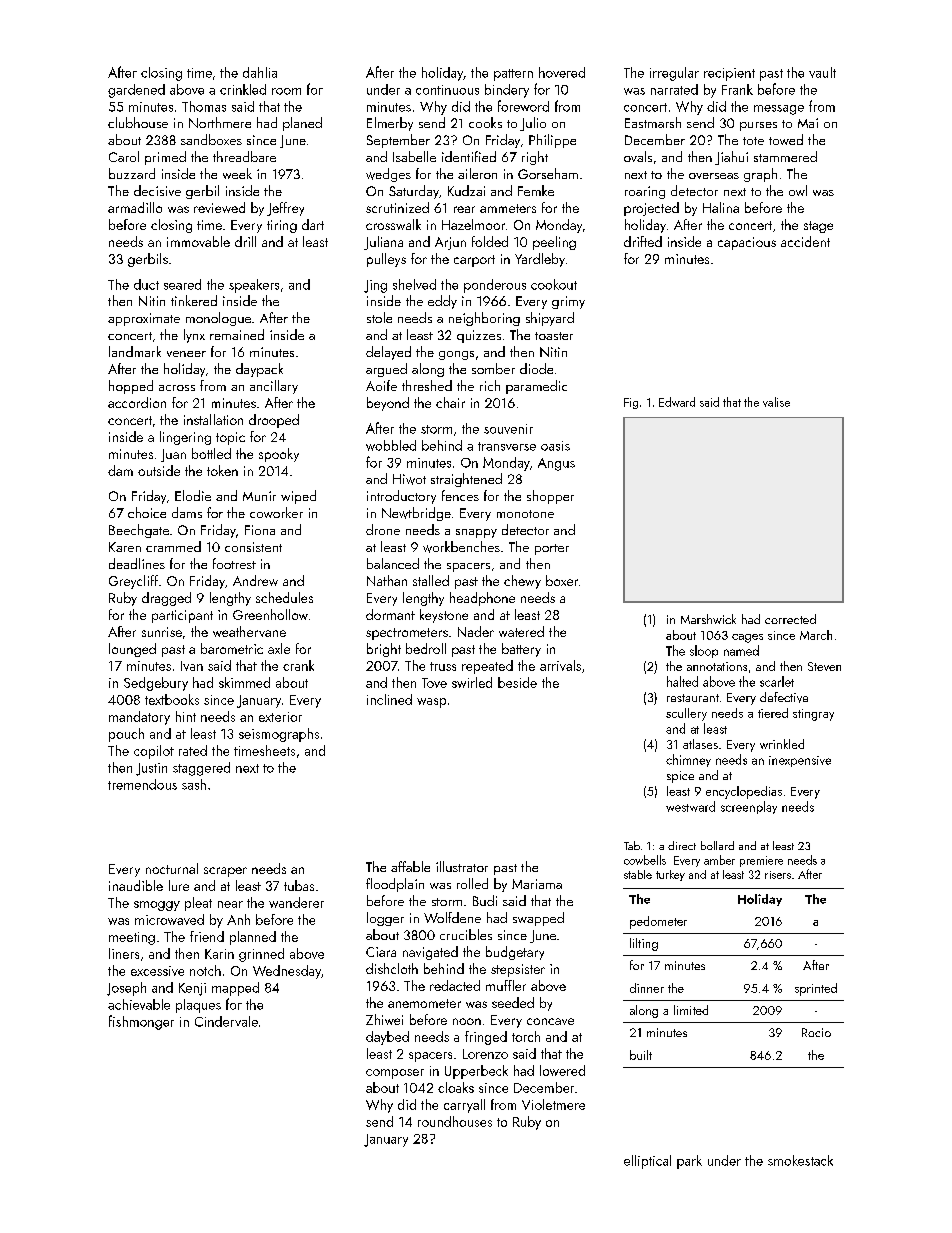  I want to click on redacted, so click(455, 985).
